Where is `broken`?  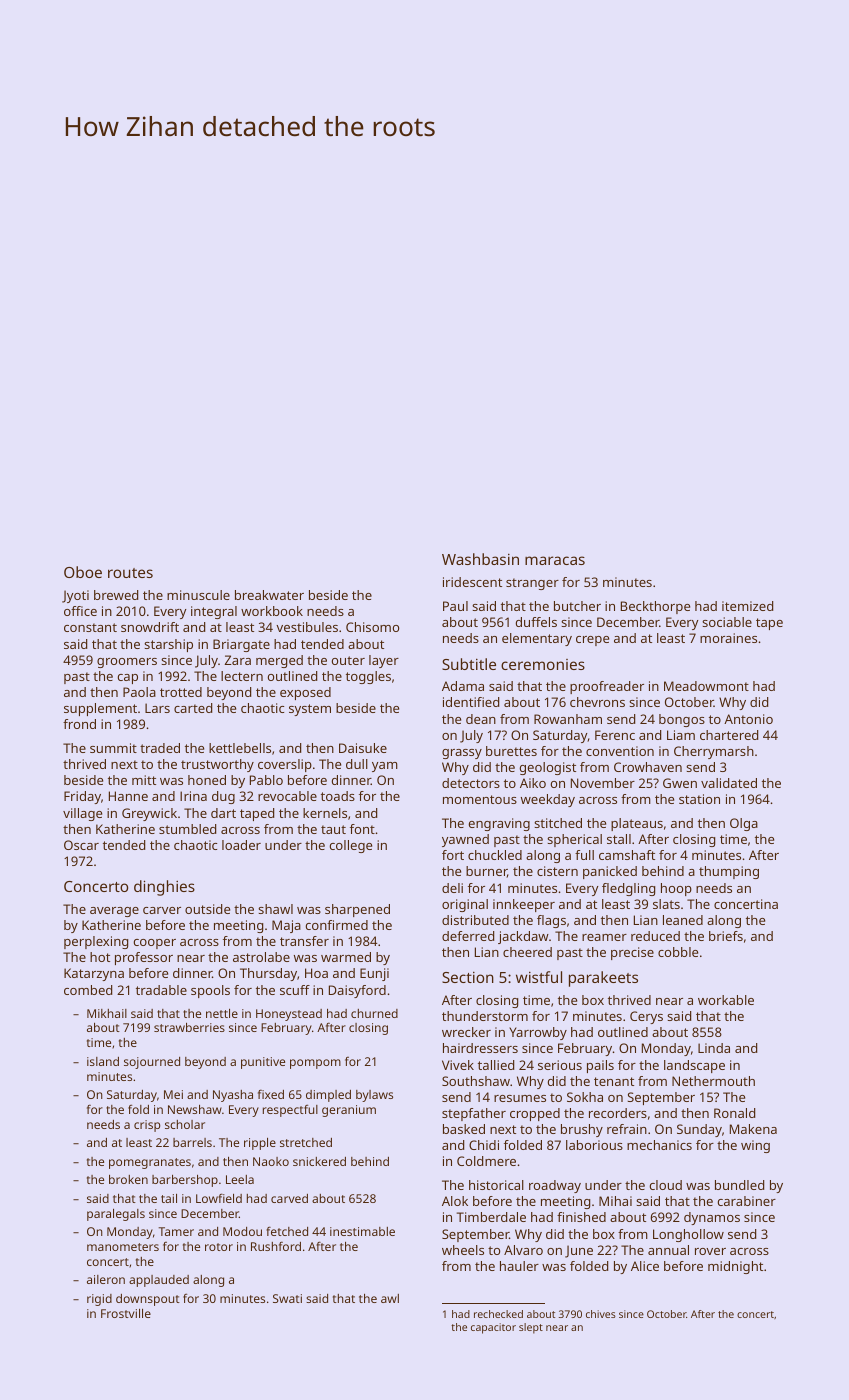
broken is located at coordinates (128, 1179).
